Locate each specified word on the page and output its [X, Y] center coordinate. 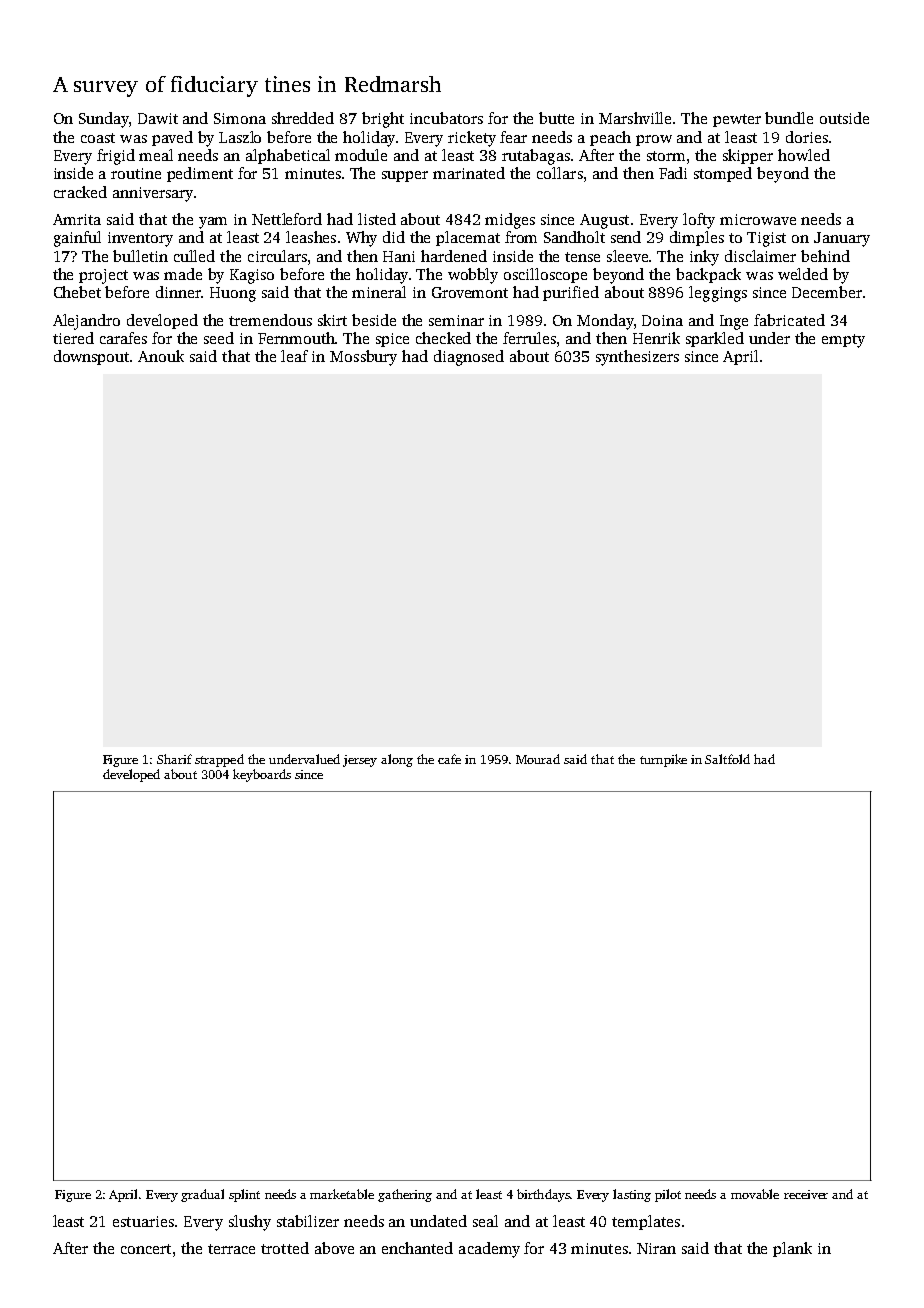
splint [244, 1195]
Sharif [174, 759]
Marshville [635, 118]
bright [383, 120]
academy [489, 1250]
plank [792, 1249]
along [397, 760]
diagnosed [469, 358]
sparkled [715, 339]
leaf [294, 356]
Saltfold [727, 759]
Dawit [158, 118]
